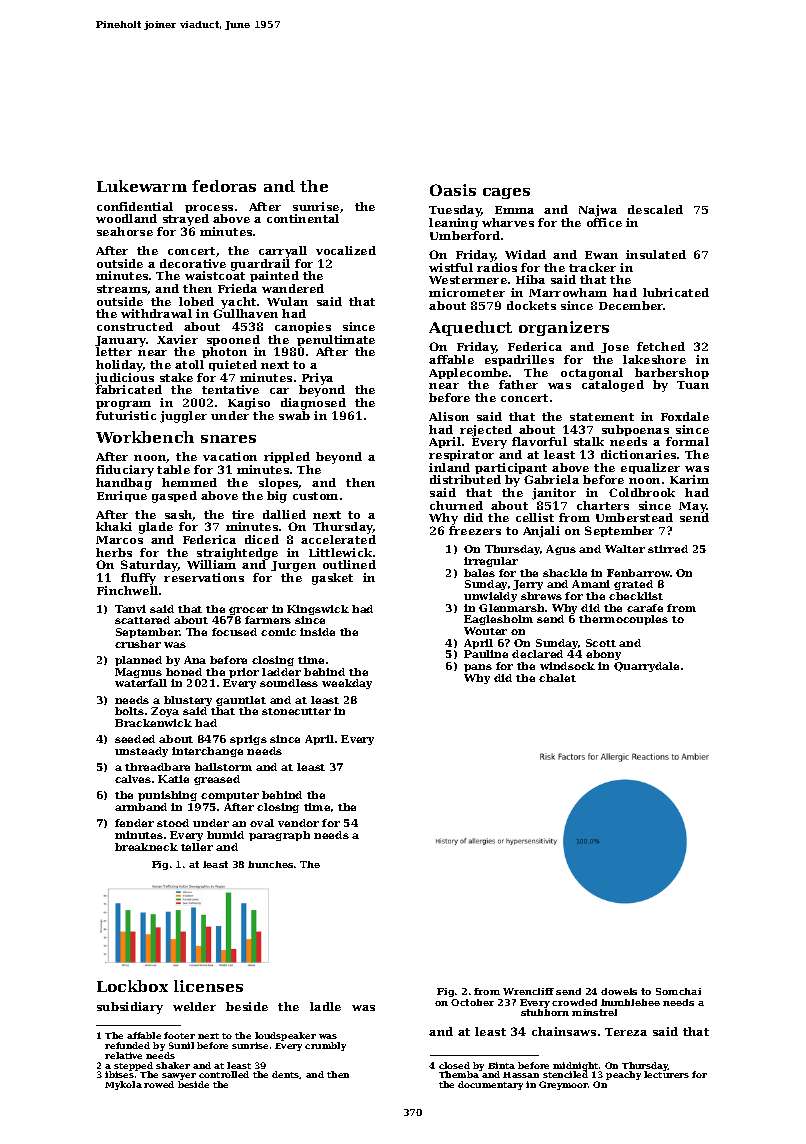 This screenshot has width=806, height=1144. Describe the element at coordinates (459, 1075) in the screenshot. I see `Themba` at that location.
